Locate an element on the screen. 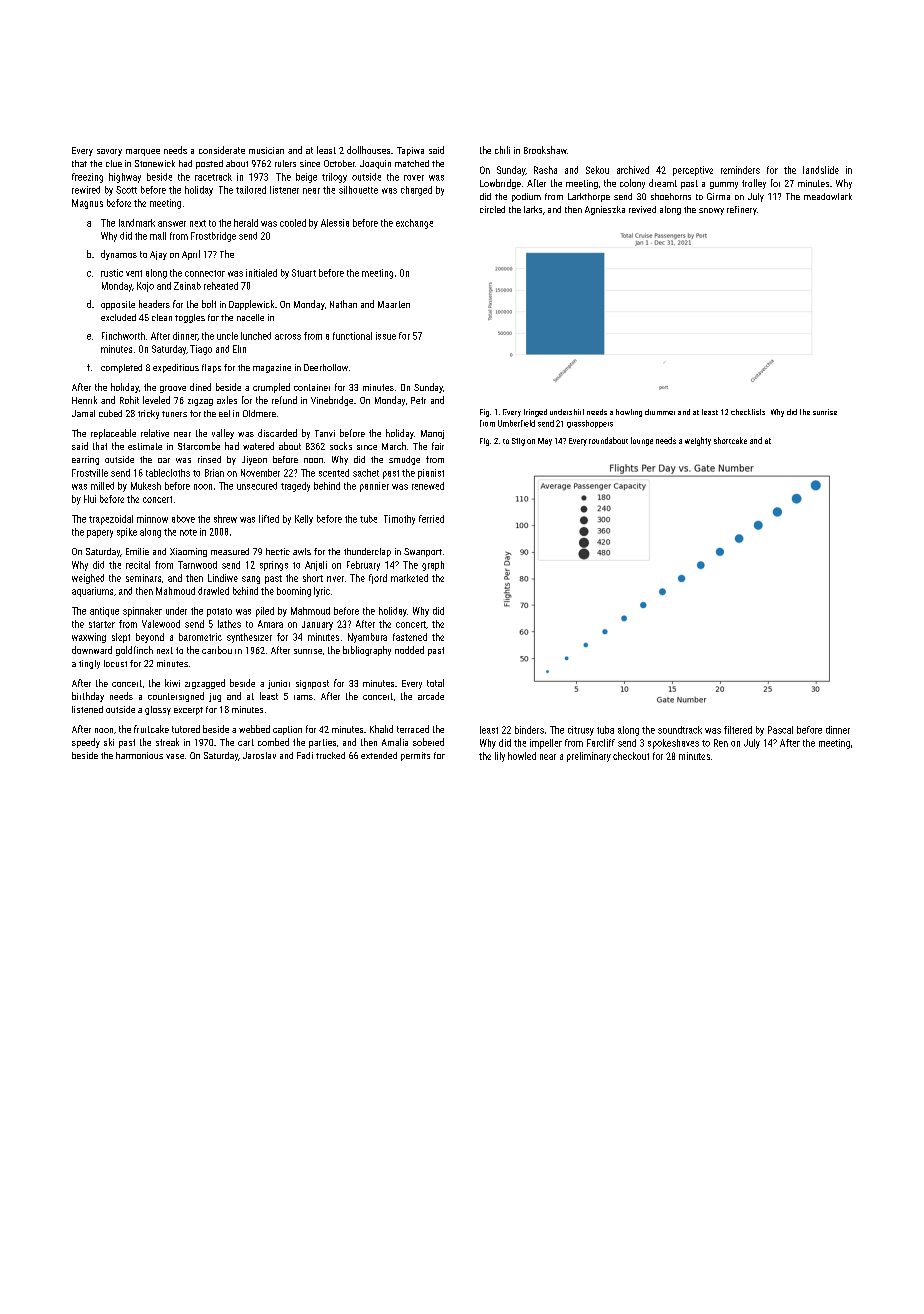 This screenshot has height=1314, width=924. ferried is located at coordinates (431, 519).
